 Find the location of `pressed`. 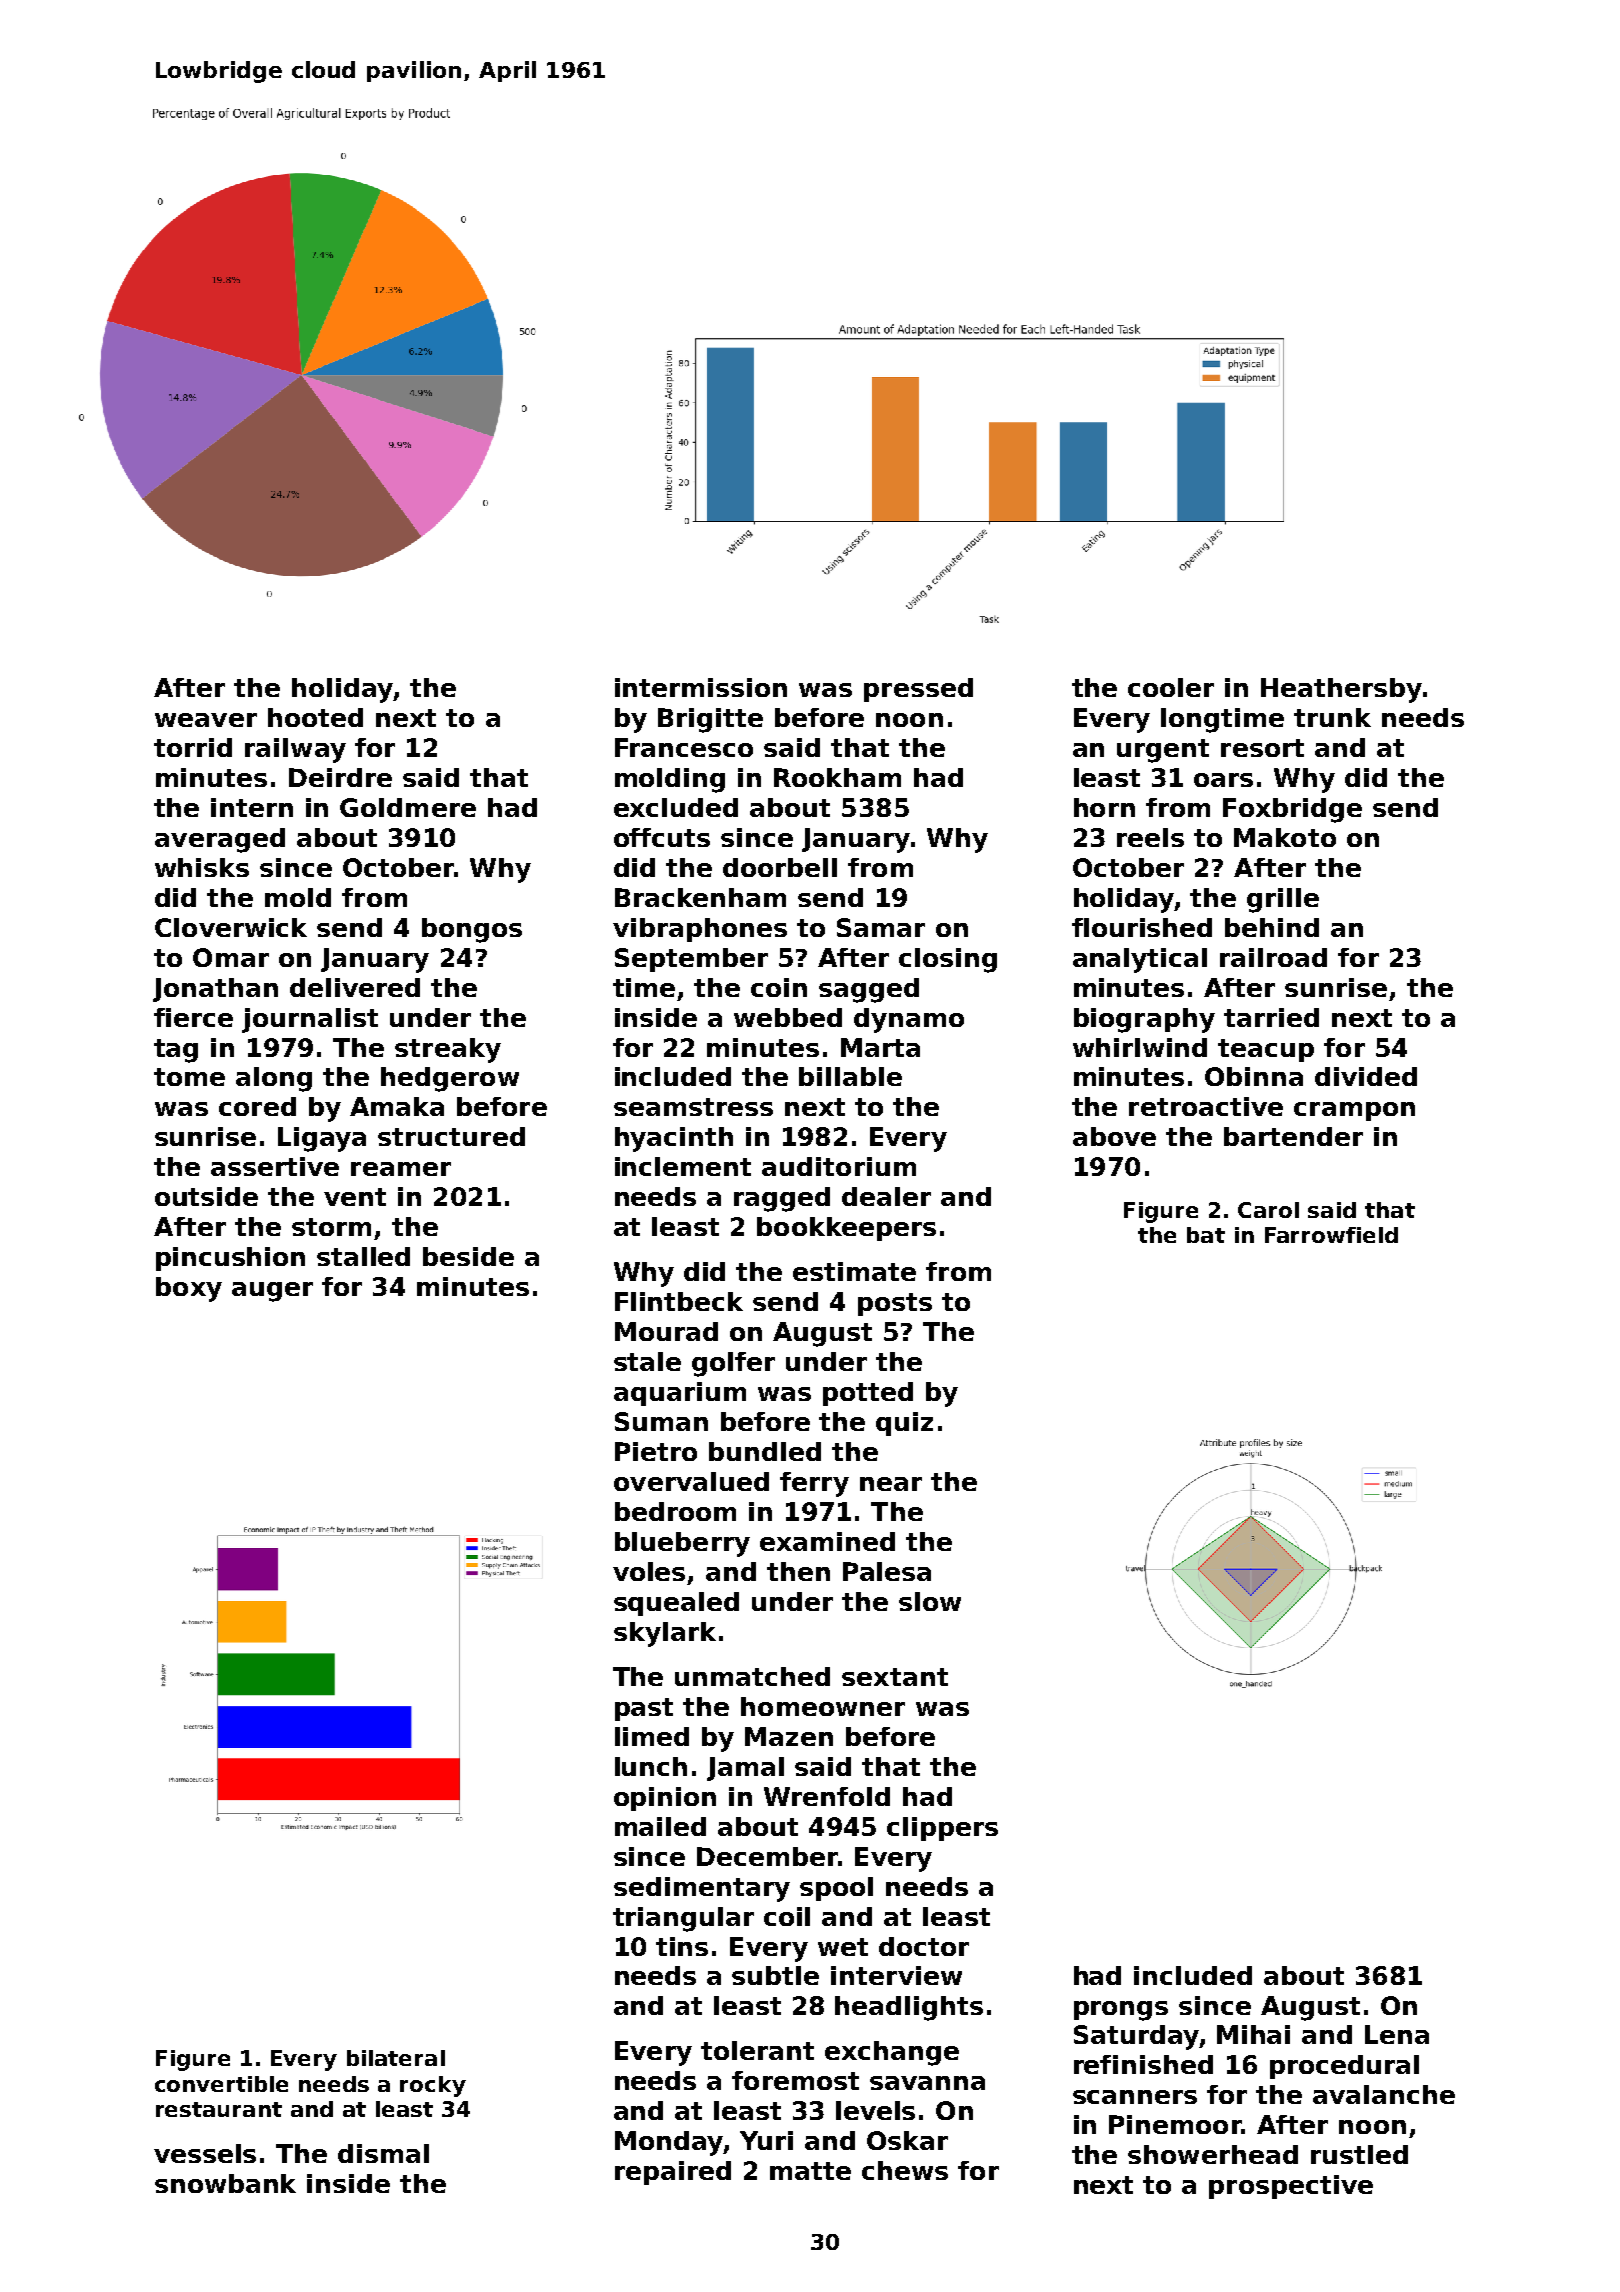

pressed is located at coordinates (918, 690).
